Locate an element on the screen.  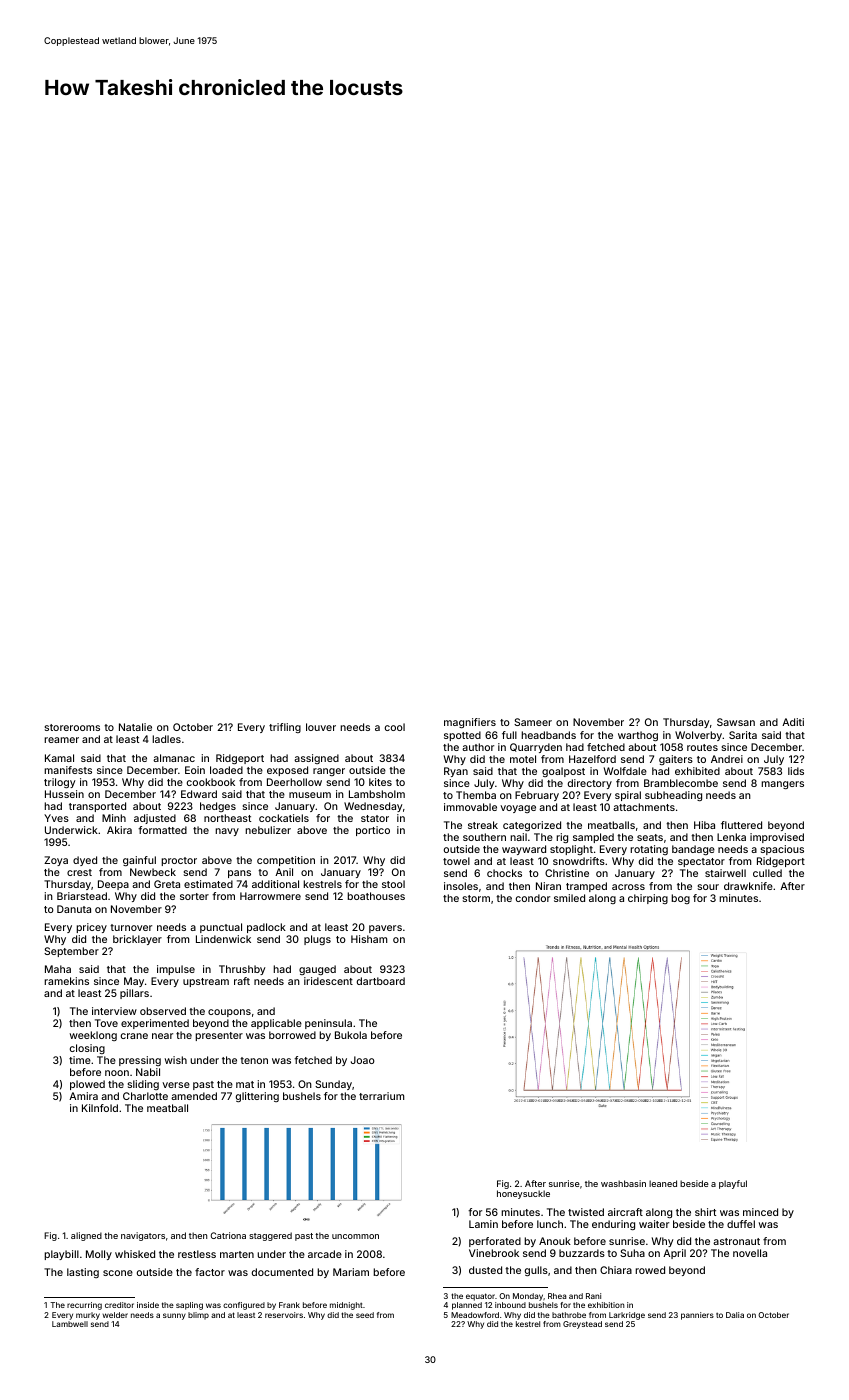
Dalia is located at coordinates (735, 1315).
